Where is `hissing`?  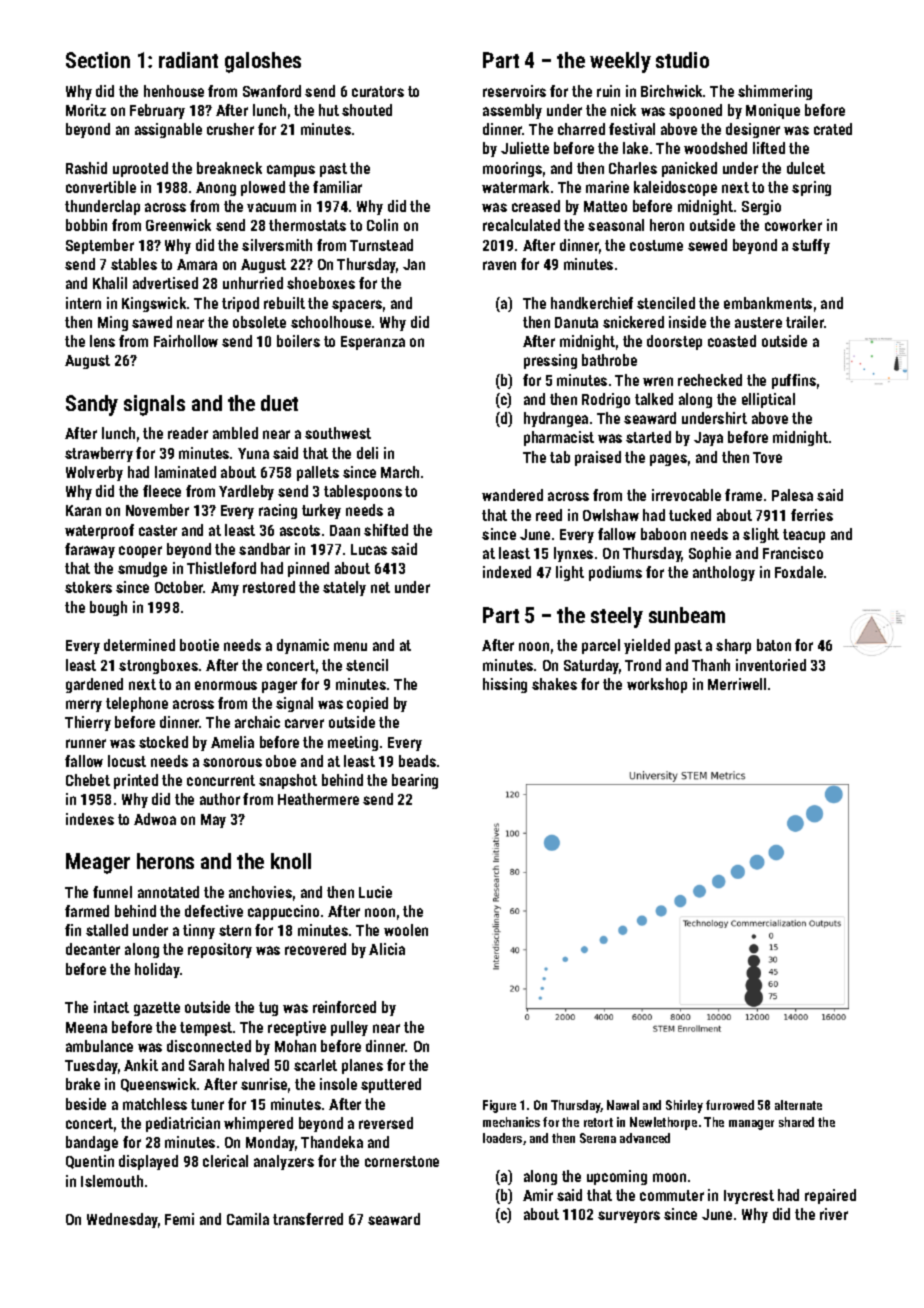
hissing is located at coordinates (505, 685).
